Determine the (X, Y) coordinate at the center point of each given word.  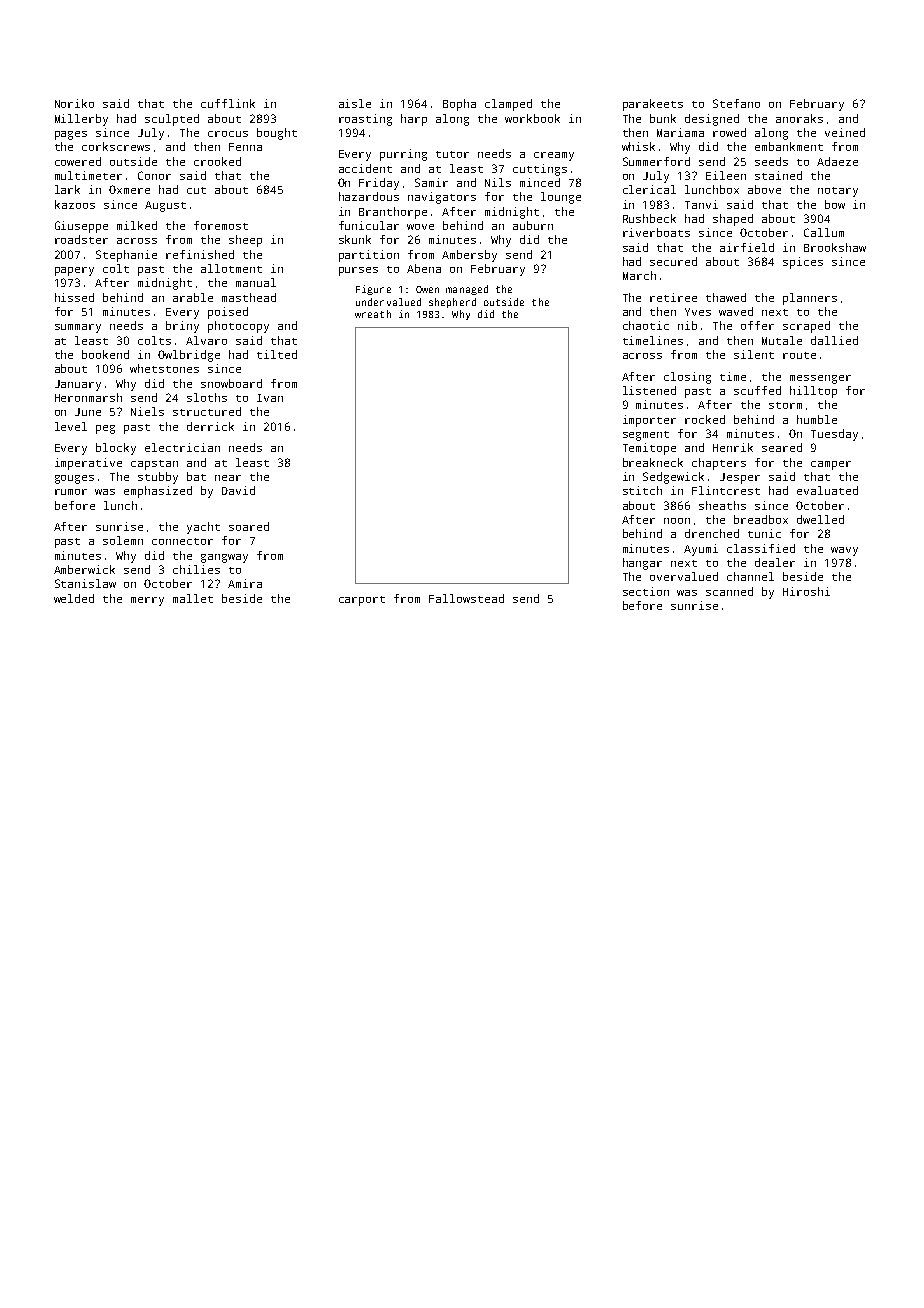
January (78, 385)
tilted (277, 354)
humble (817, 419)
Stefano (736, 103)
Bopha (459, 105)
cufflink (228, 103)
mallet (193, 598)
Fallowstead (466, 598)
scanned (729, 591)
